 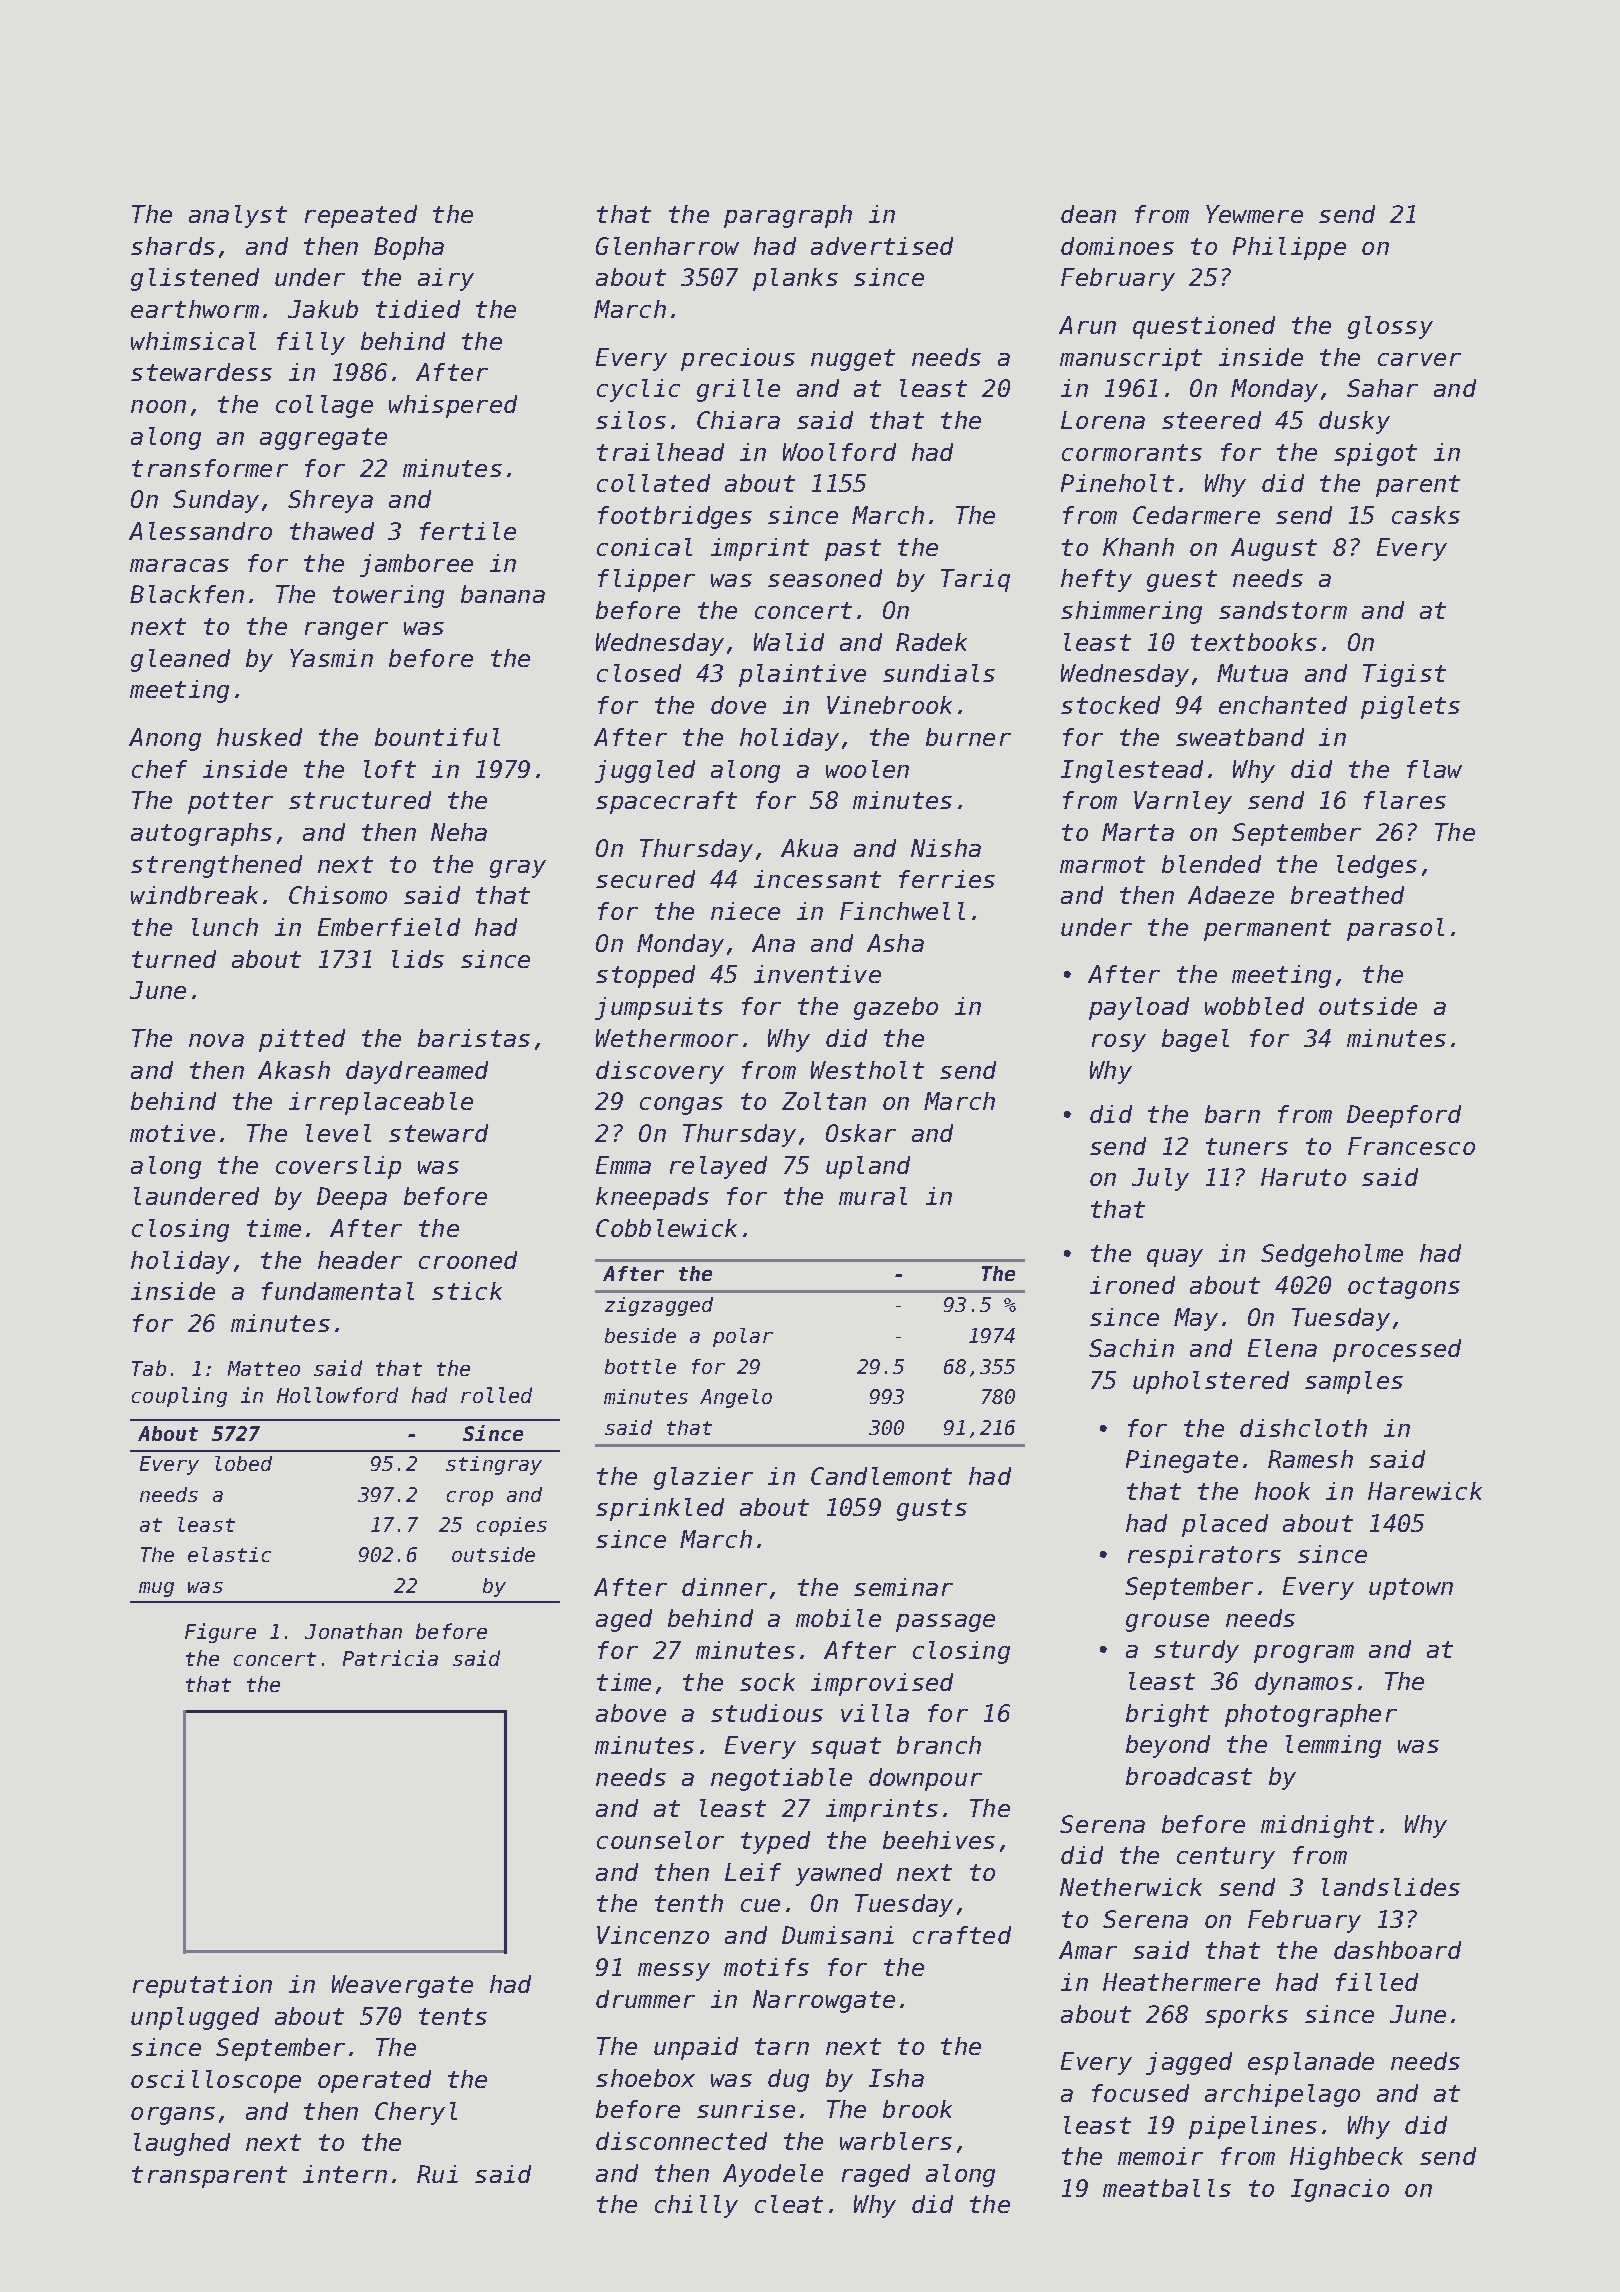 What do you see at coordinates (788, 216) in the page?
I see `paragraph` at bounding box center [788, 216].
